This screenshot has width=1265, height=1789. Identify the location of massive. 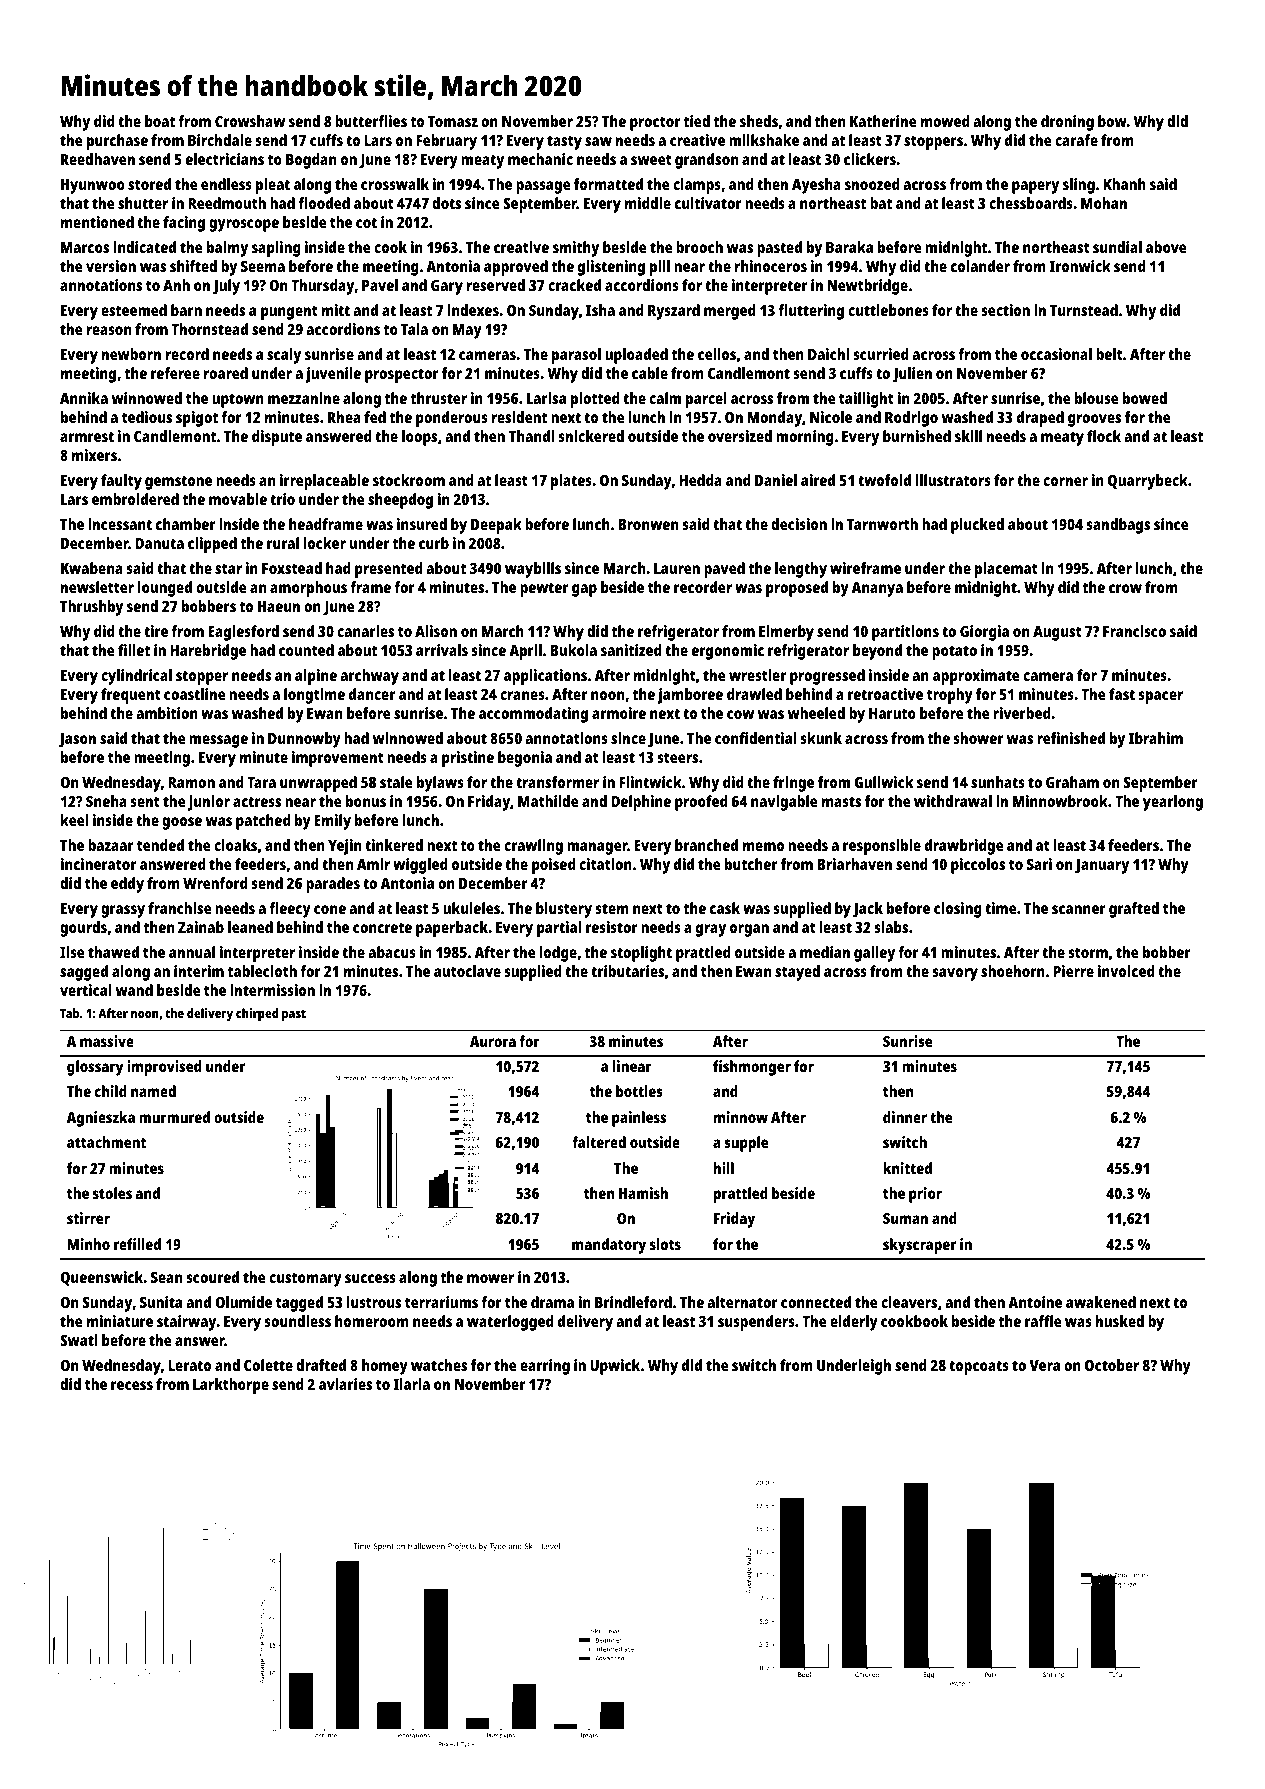
(107, 1041).
